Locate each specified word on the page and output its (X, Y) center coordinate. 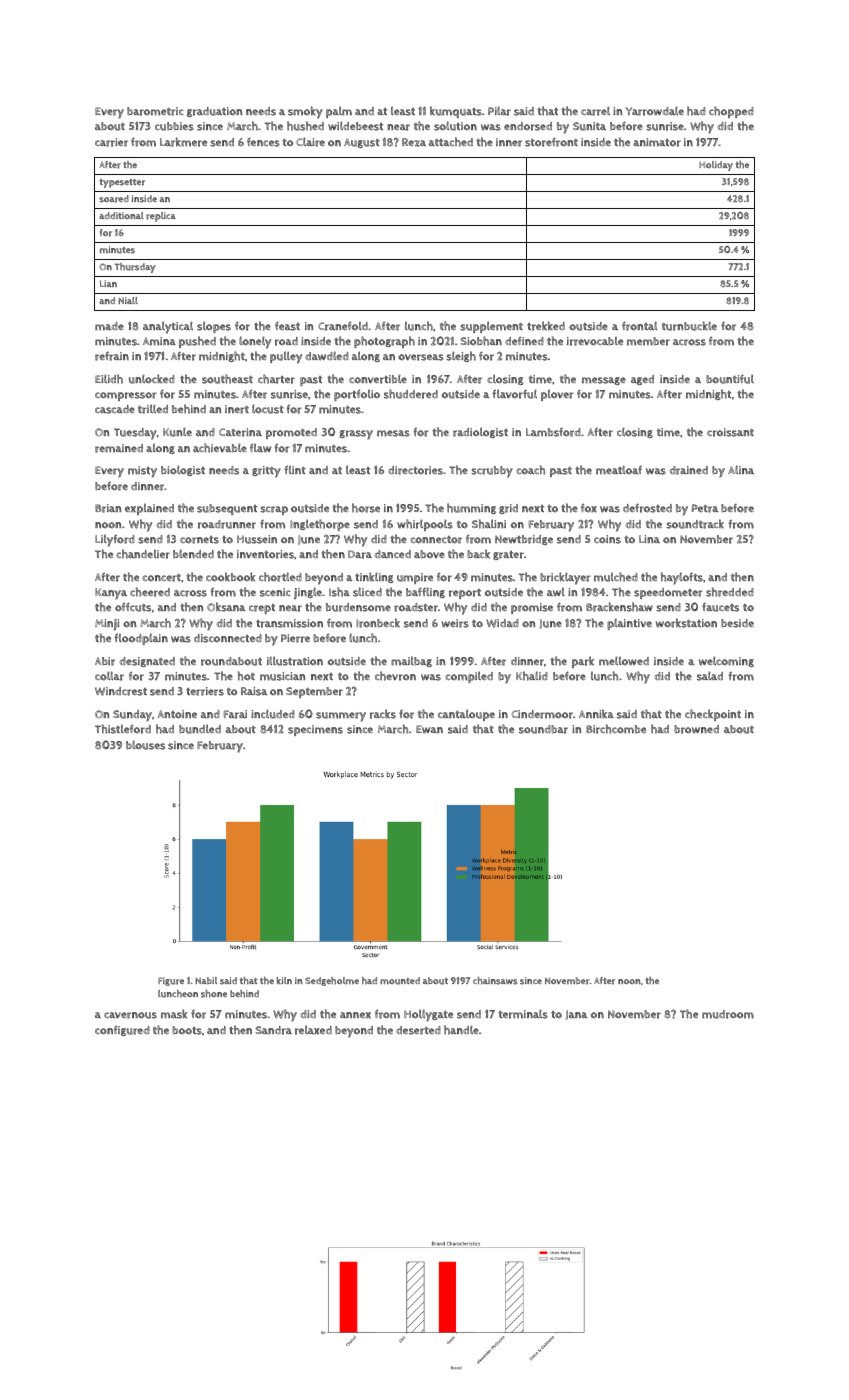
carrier (111, 142)
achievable (220, 448)
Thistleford (123, 729)
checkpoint (713, 715)
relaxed (313, 1030)
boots (187, 1030)
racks (383, 714)
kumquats (456, 112)
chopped (731, 112)
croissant (730, 432)
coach (530, 470)
